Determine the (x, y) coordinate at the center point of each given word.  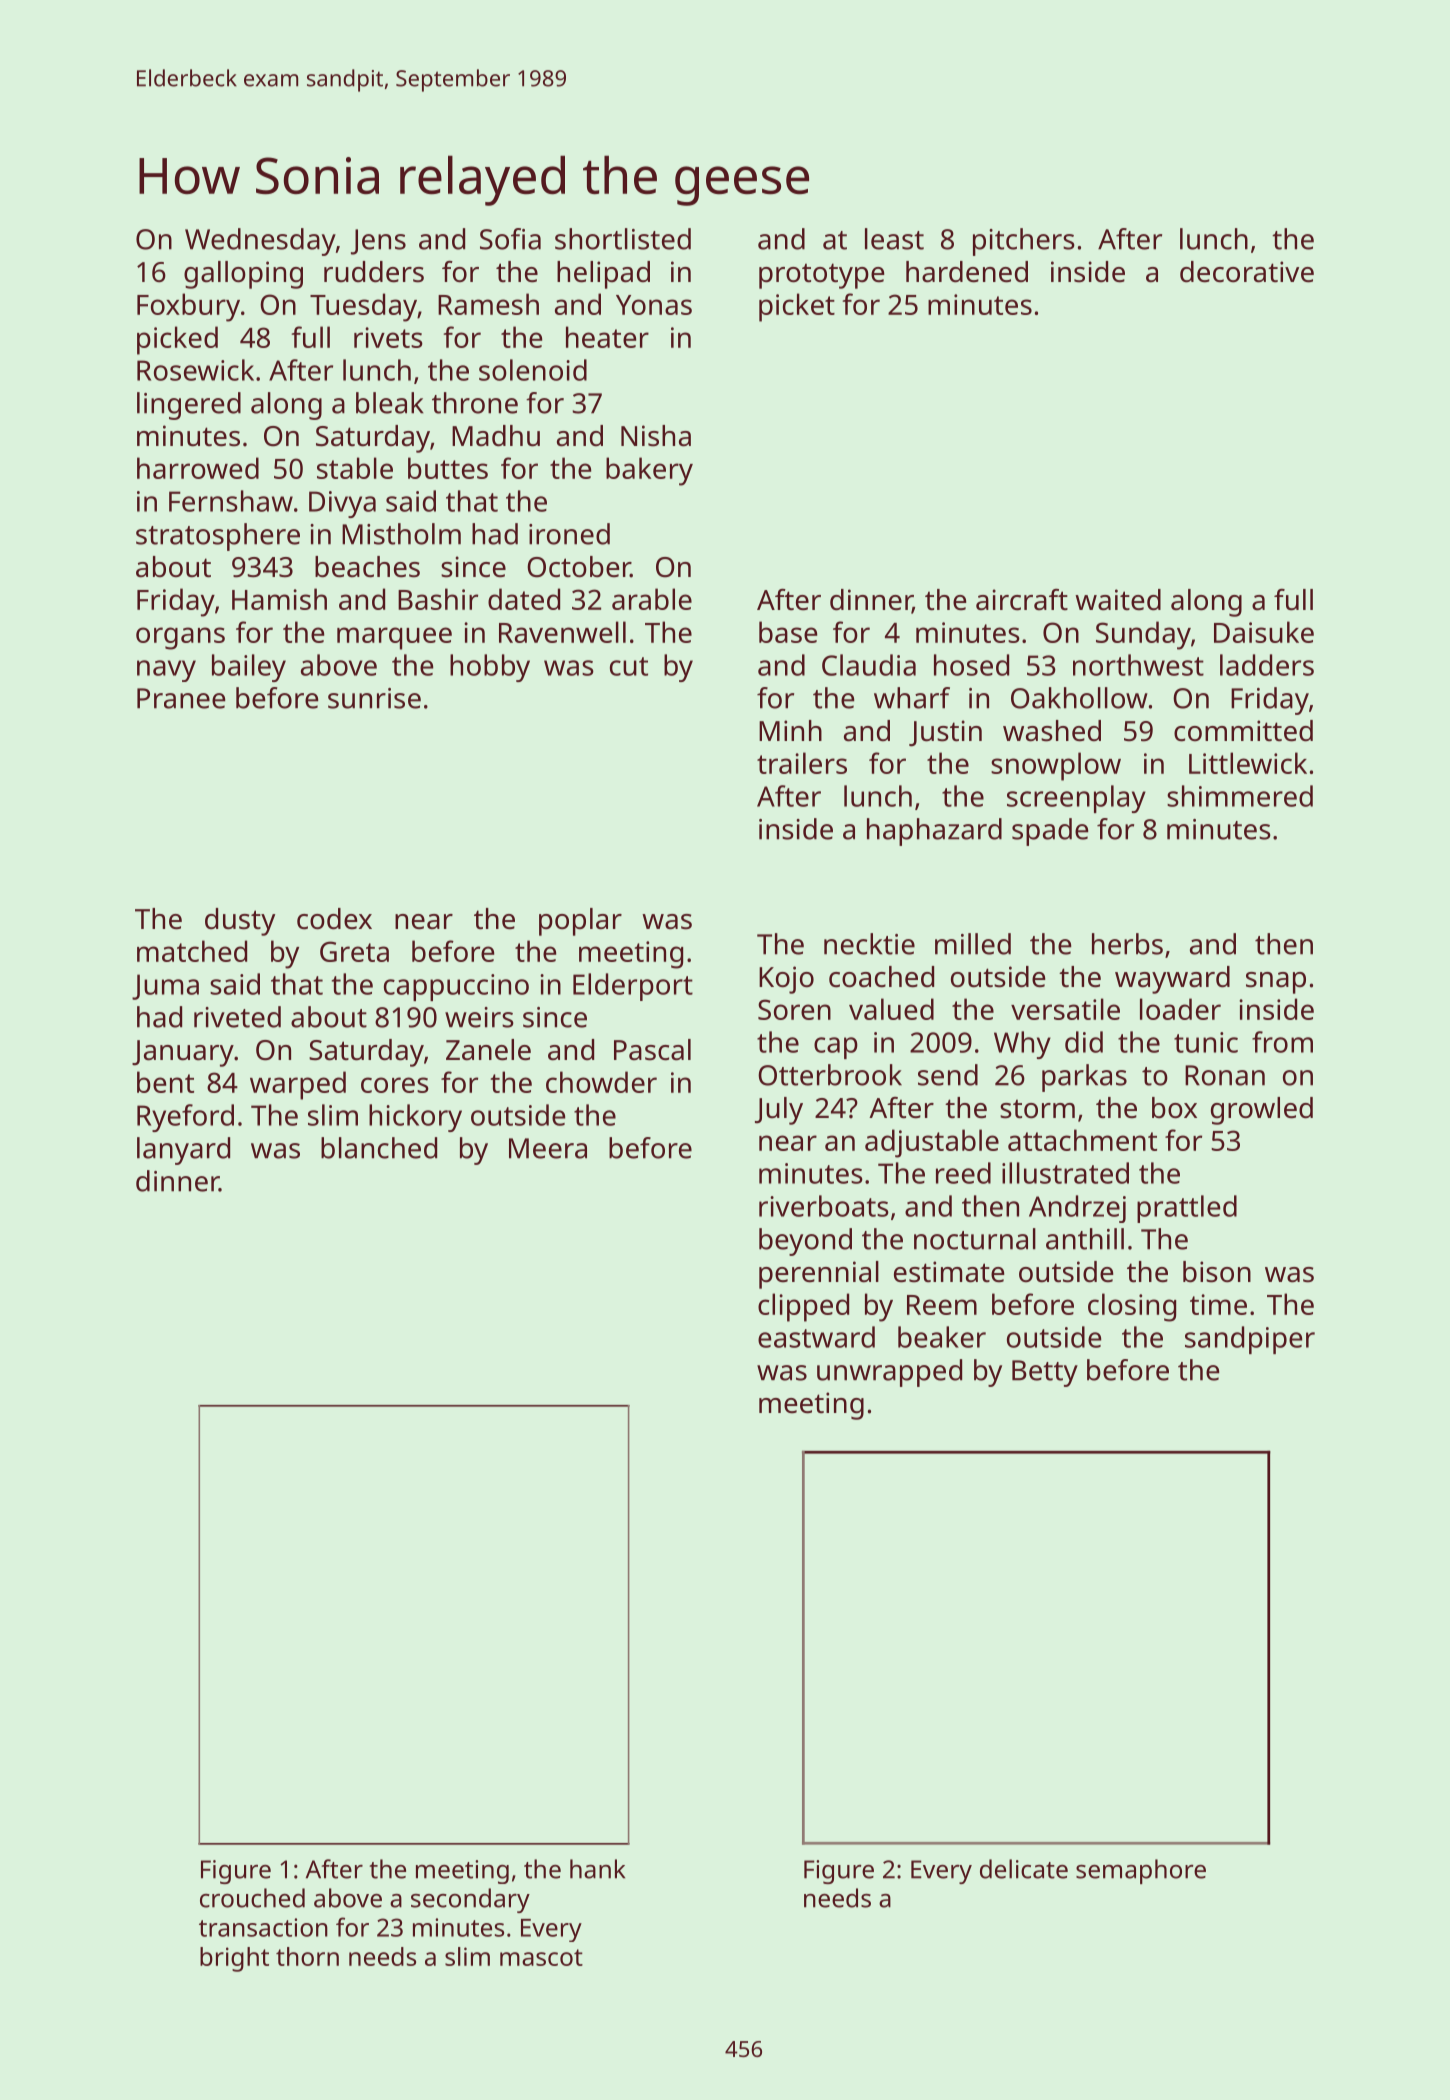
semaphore (1141, 1871)
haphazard (934, 832)
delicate (1024, 1869)
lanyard (183, 1151)
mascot (541, 1957)
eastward (816, 1337)
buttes (448, 468)
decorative (1247, 272)
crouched (252, 1898)
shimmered (1240, 796)
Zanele (488, 1050)
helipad (603, 275)
